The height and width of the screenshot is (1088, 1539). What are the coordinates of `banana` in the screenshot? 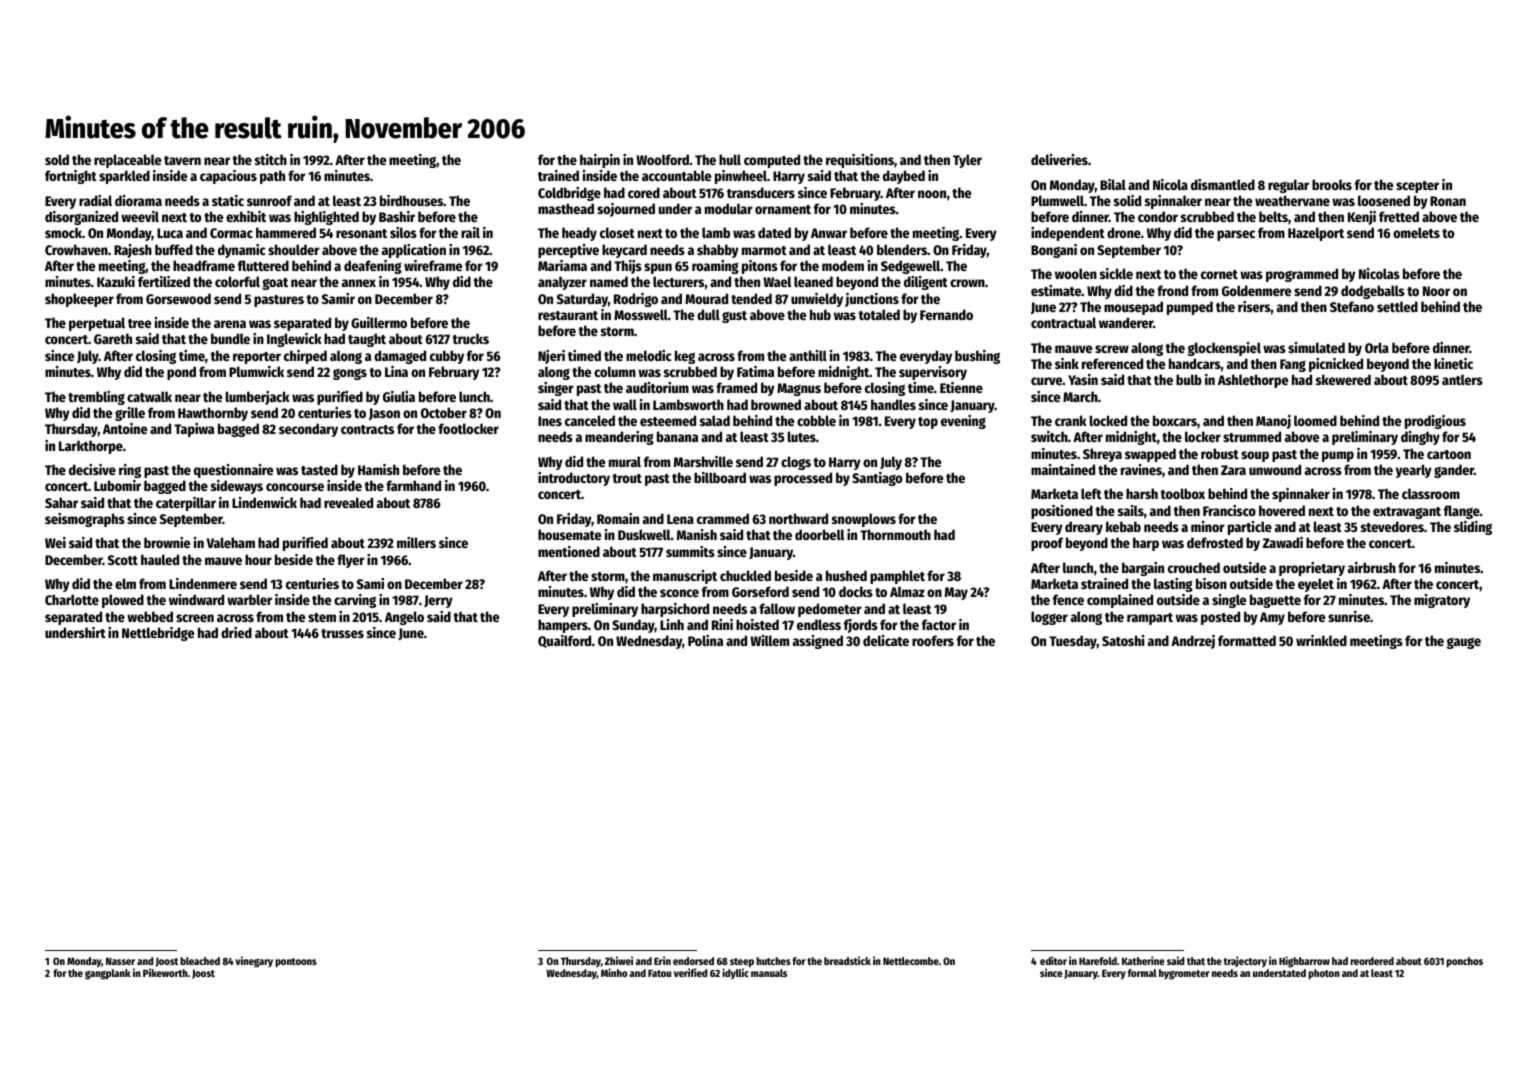 It's located at (677, 436).
